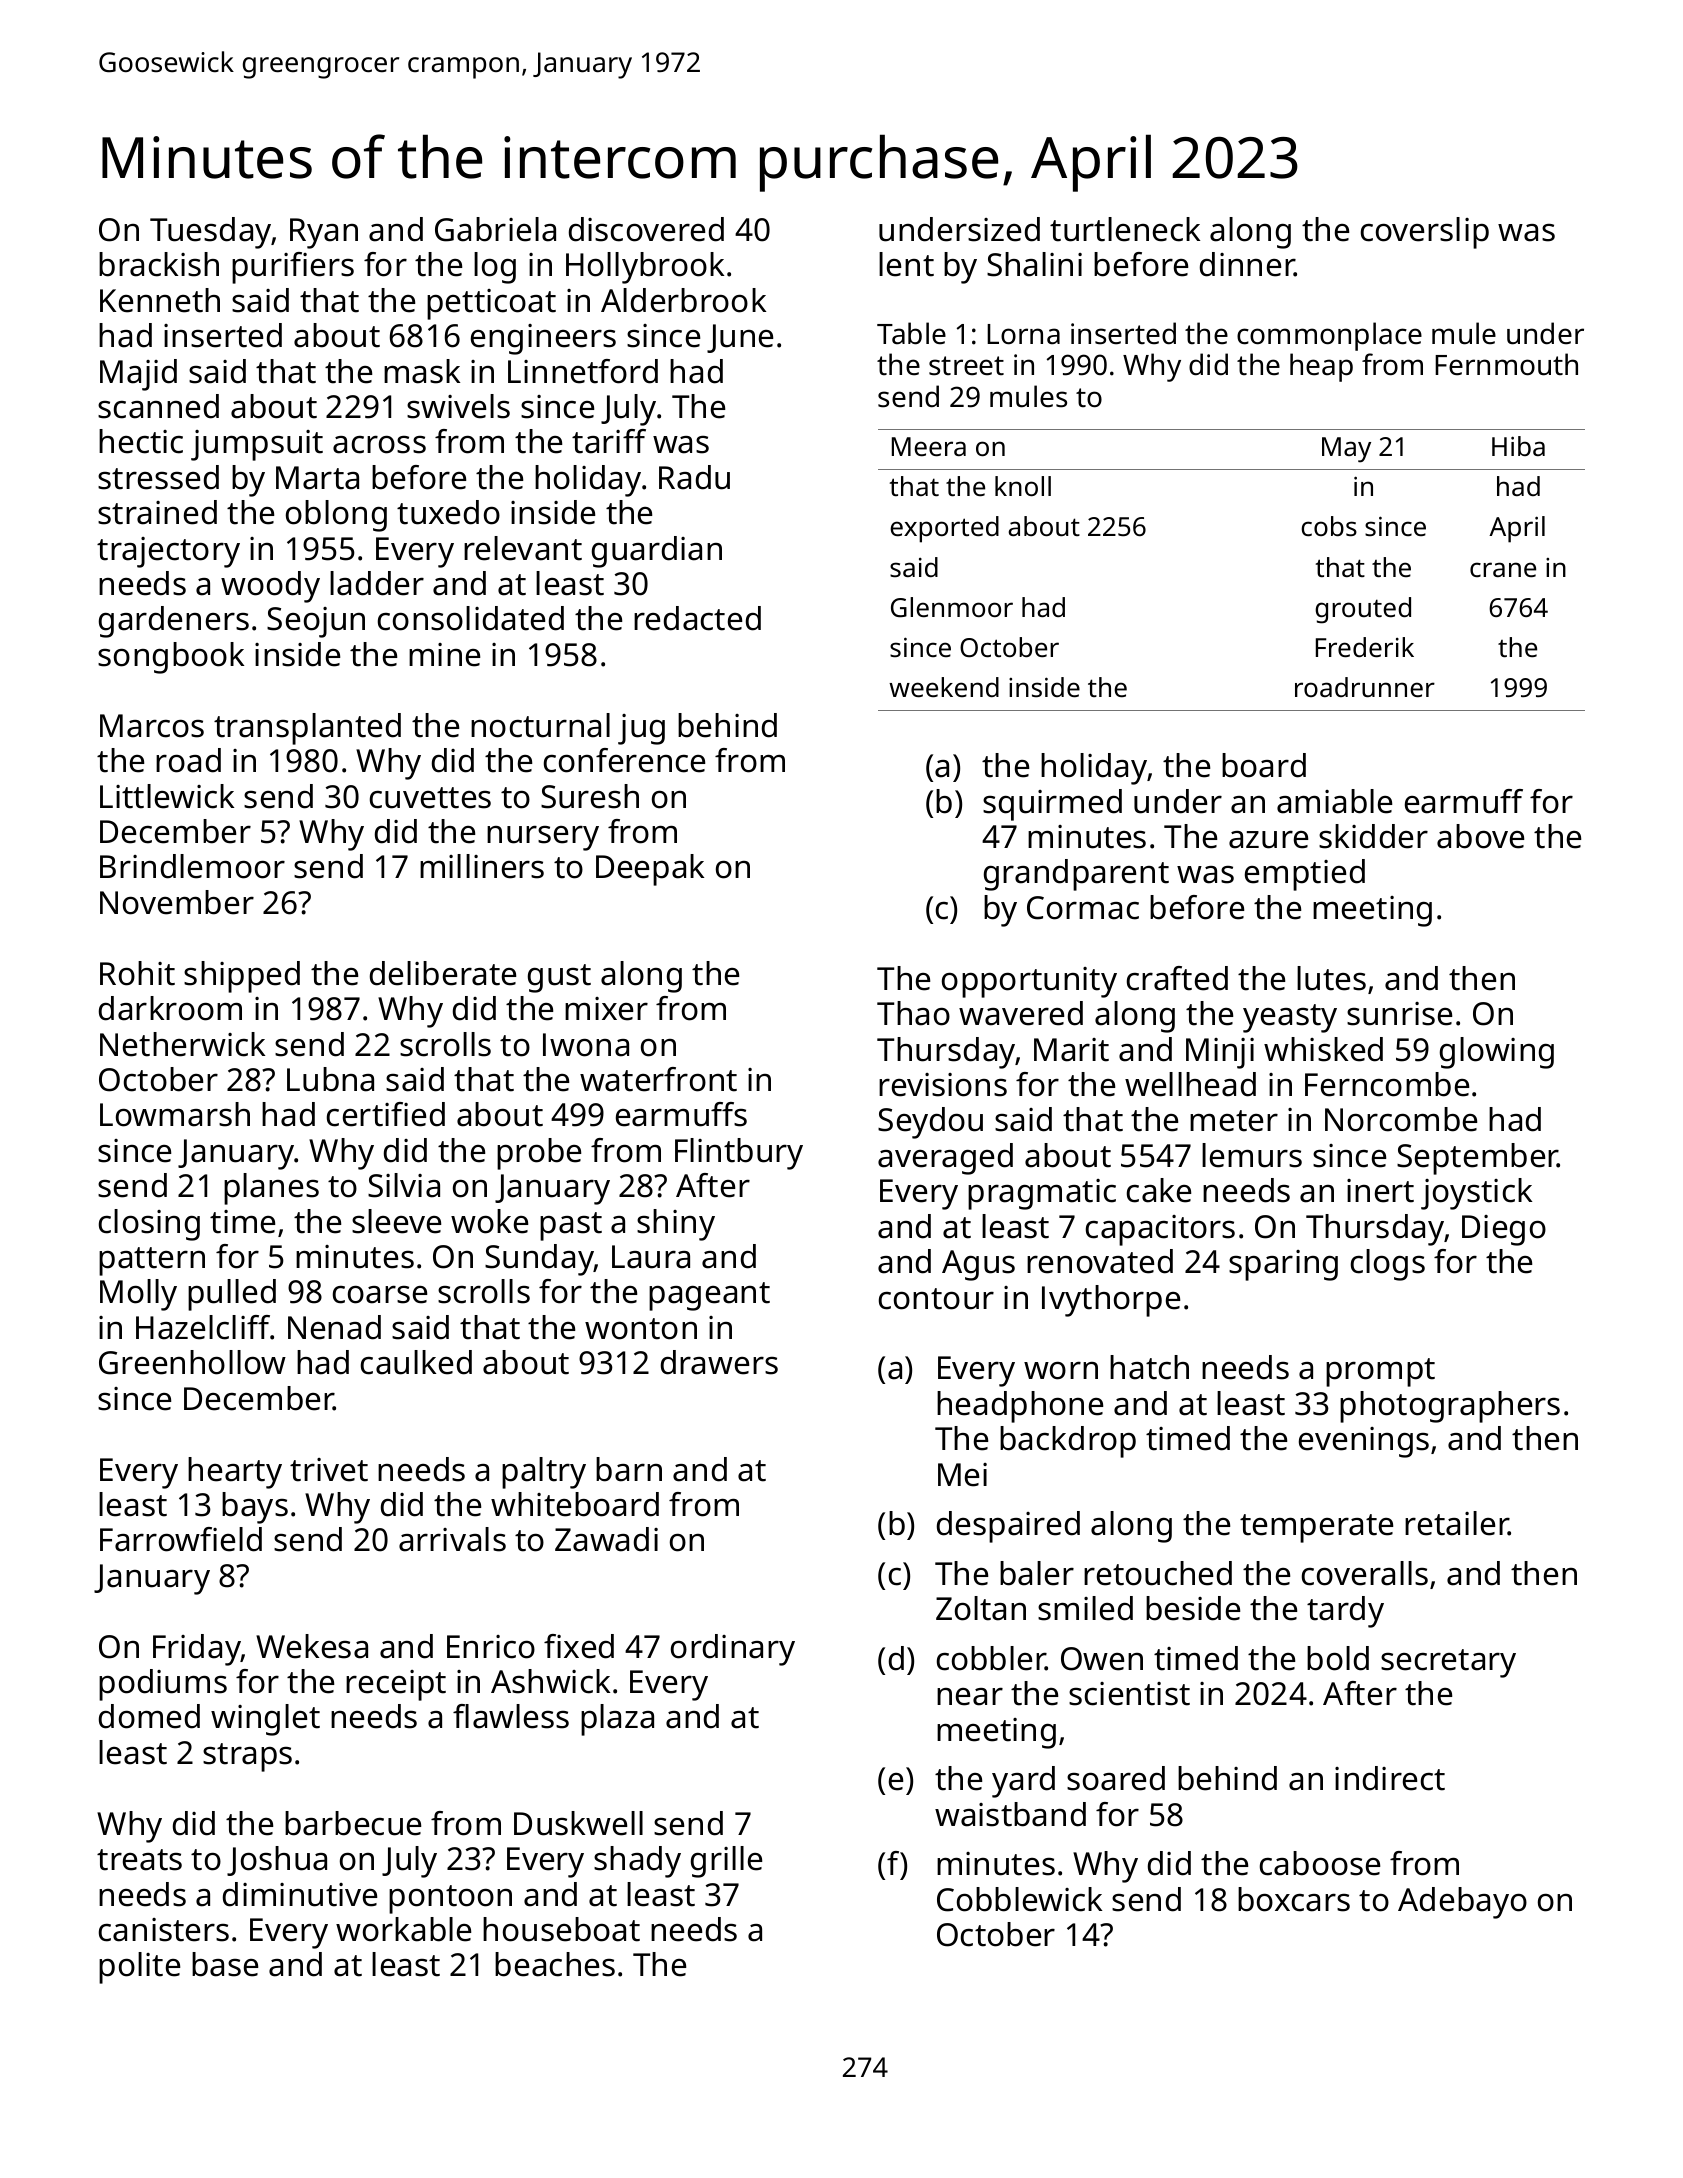 This screenshot has height=2178, width=1683. What do you see at coordinates (1425, 233) in the screenshot?
I see `coverslip` at bounding box center [1425, 233].
